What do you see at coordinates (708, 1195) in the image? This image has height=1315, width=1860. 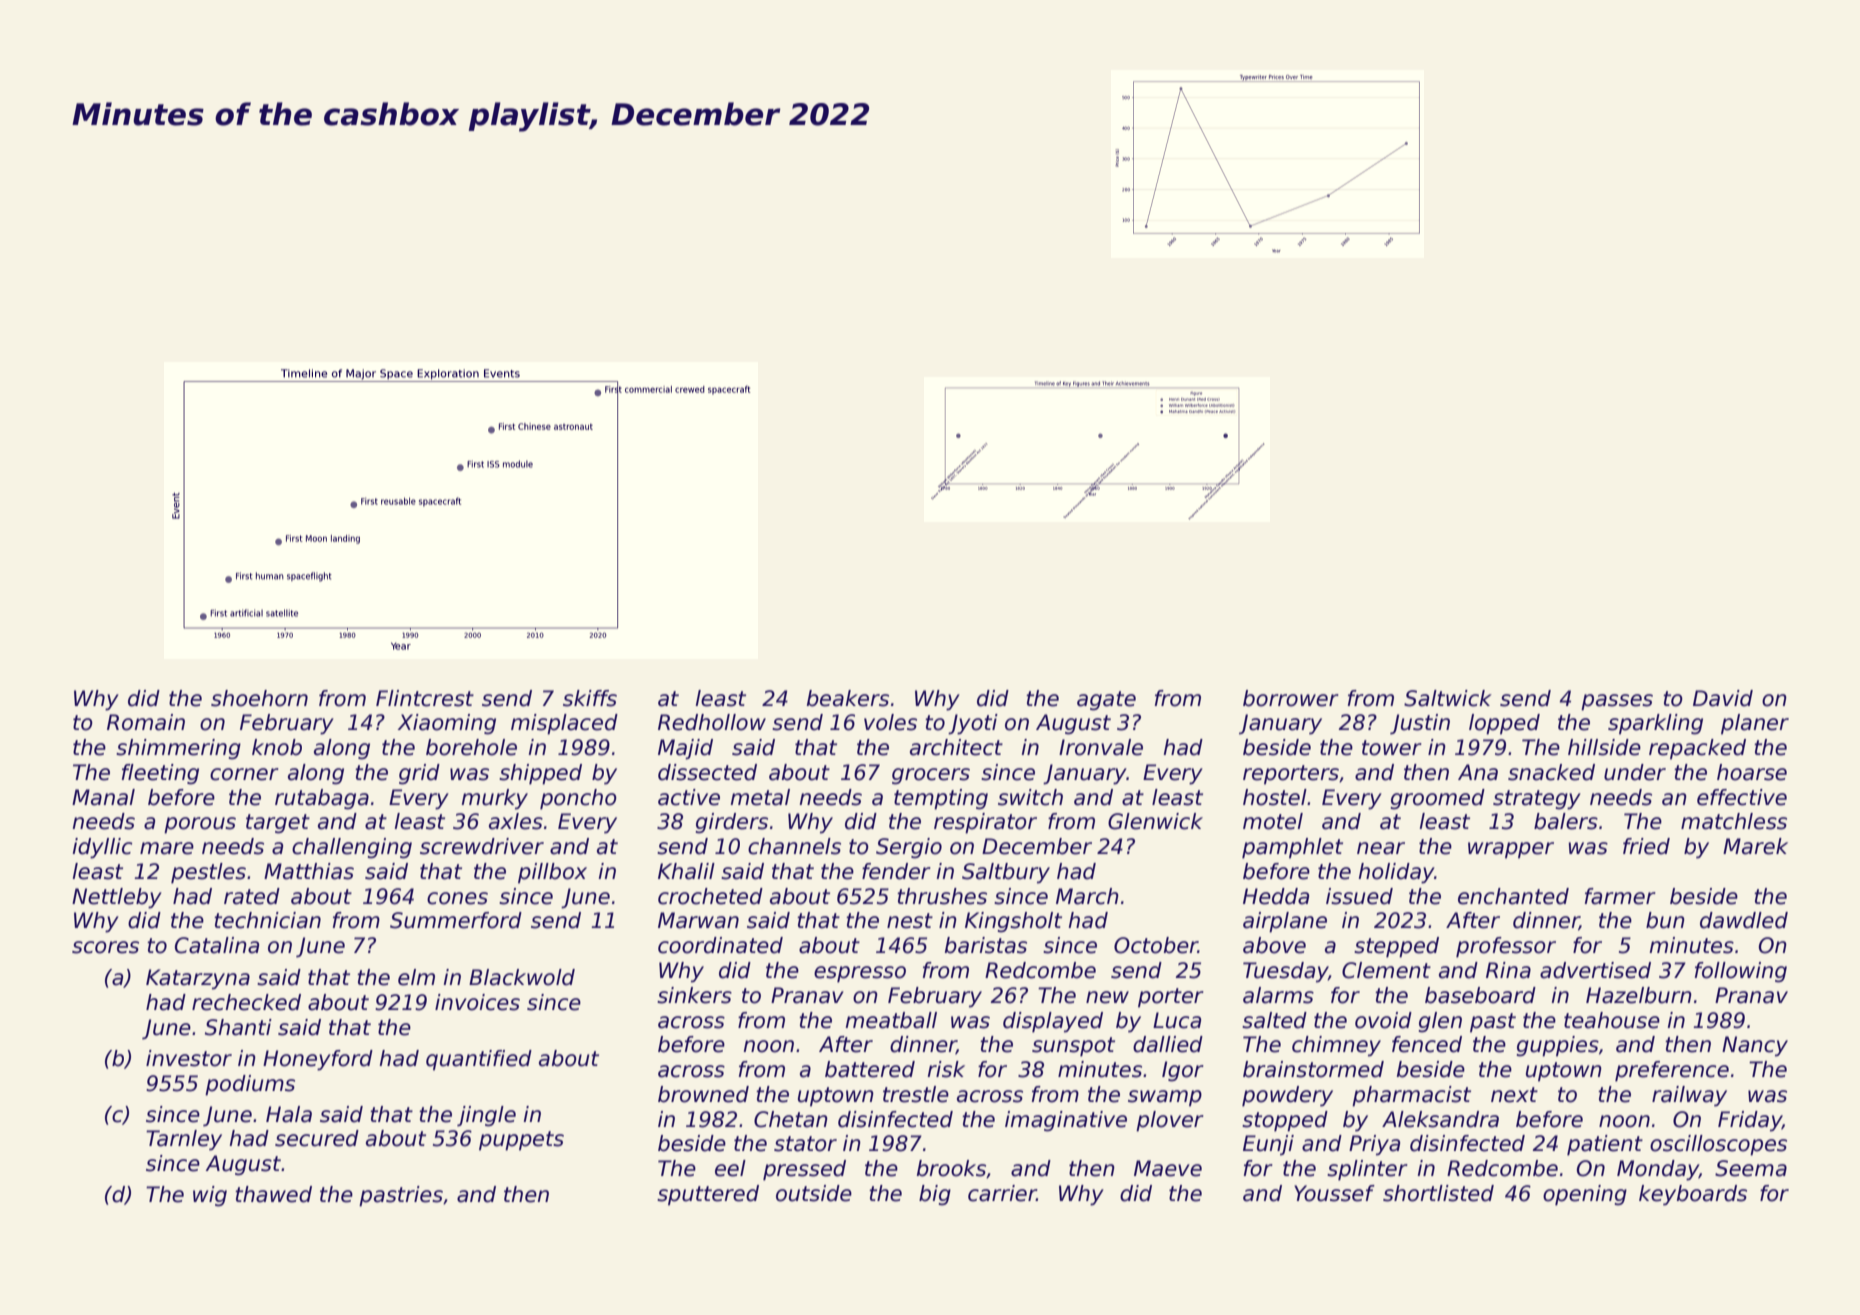 I see `sputtered` at bounding box center [708, 1195].
